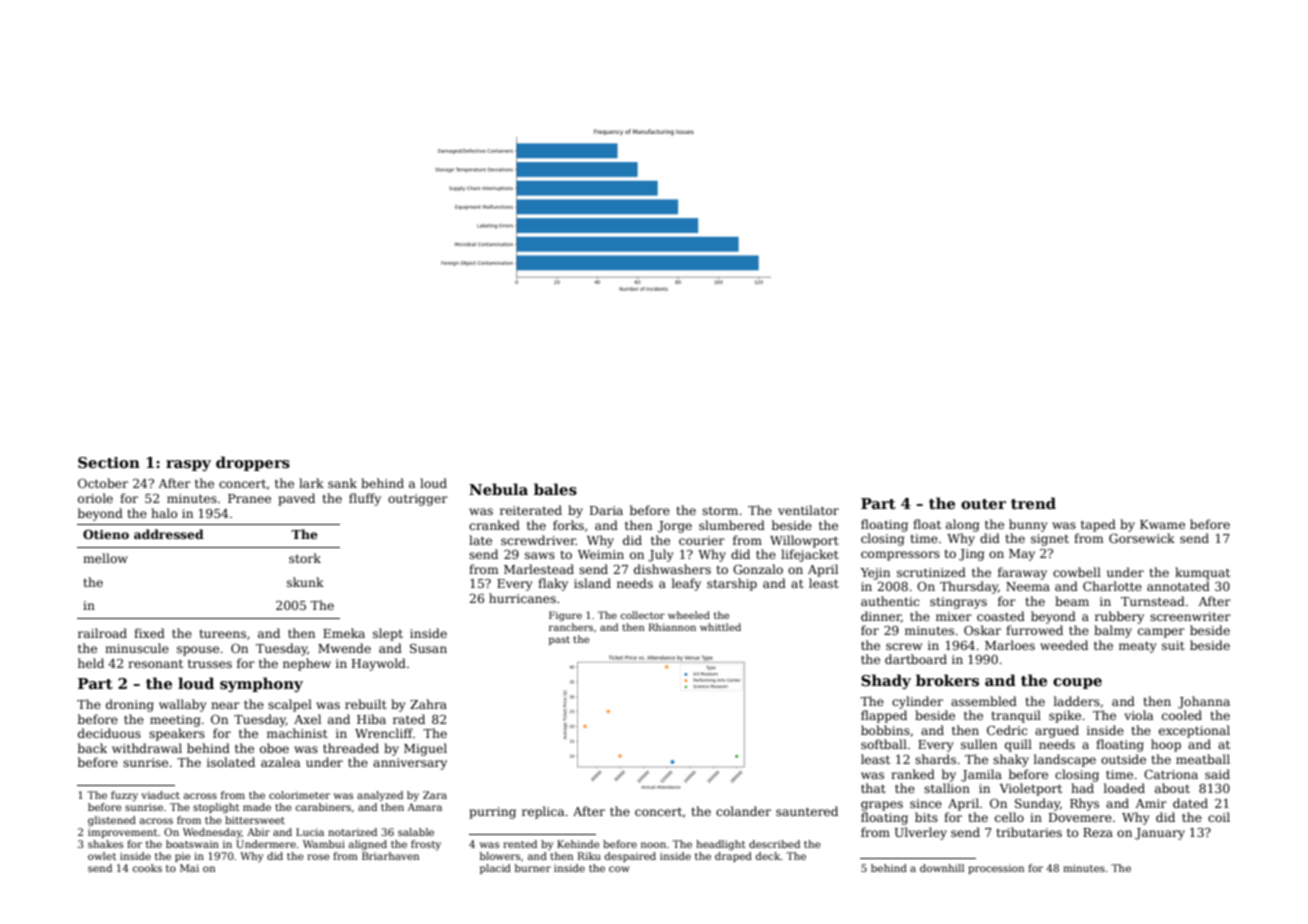  Describe the element at coordinates (1162, 524) in the image. I see `Kwame` at that location.
